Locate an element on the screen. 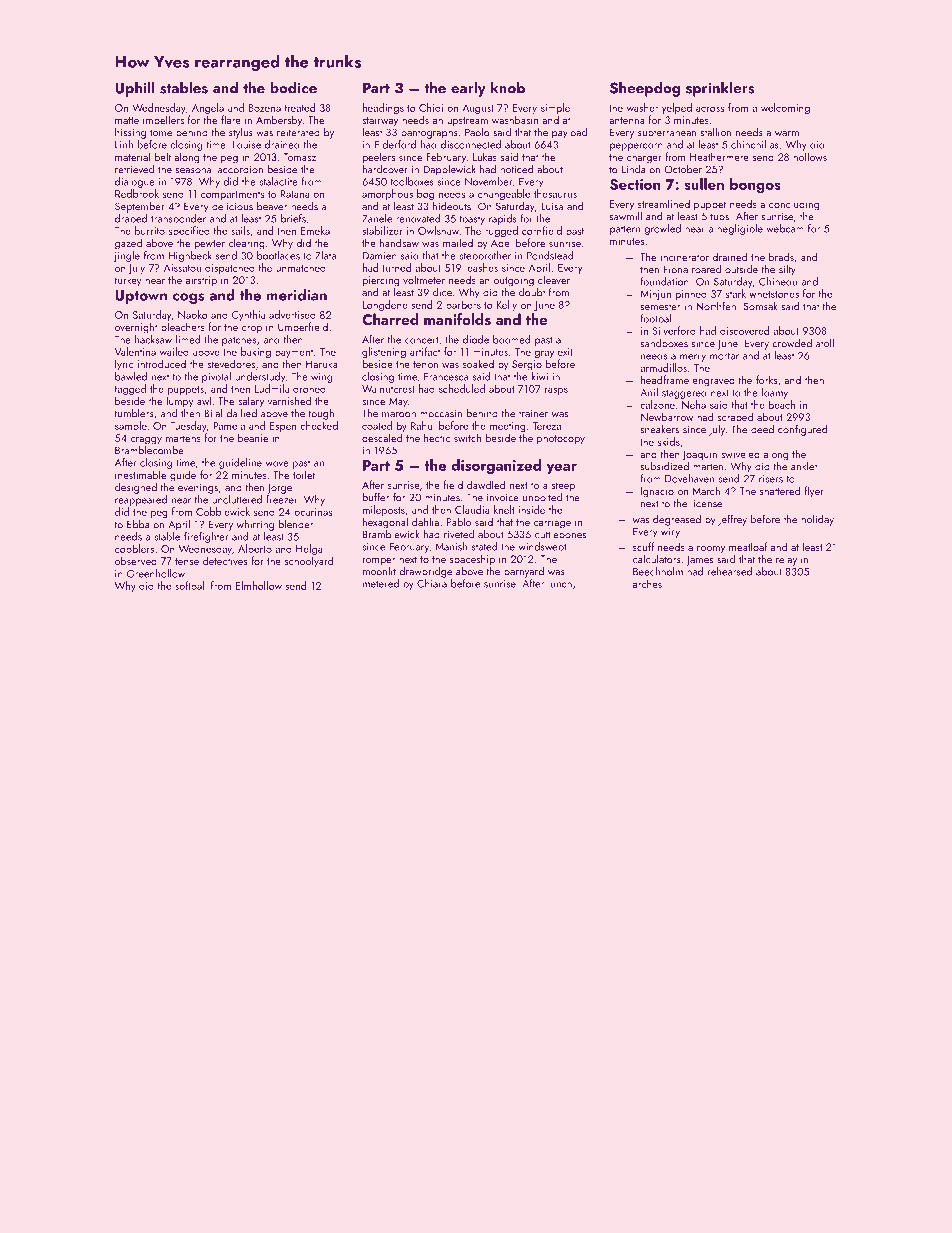 The height and width of the screenshot is (1233, 952). atoll is located at coordinates (825, 343).
